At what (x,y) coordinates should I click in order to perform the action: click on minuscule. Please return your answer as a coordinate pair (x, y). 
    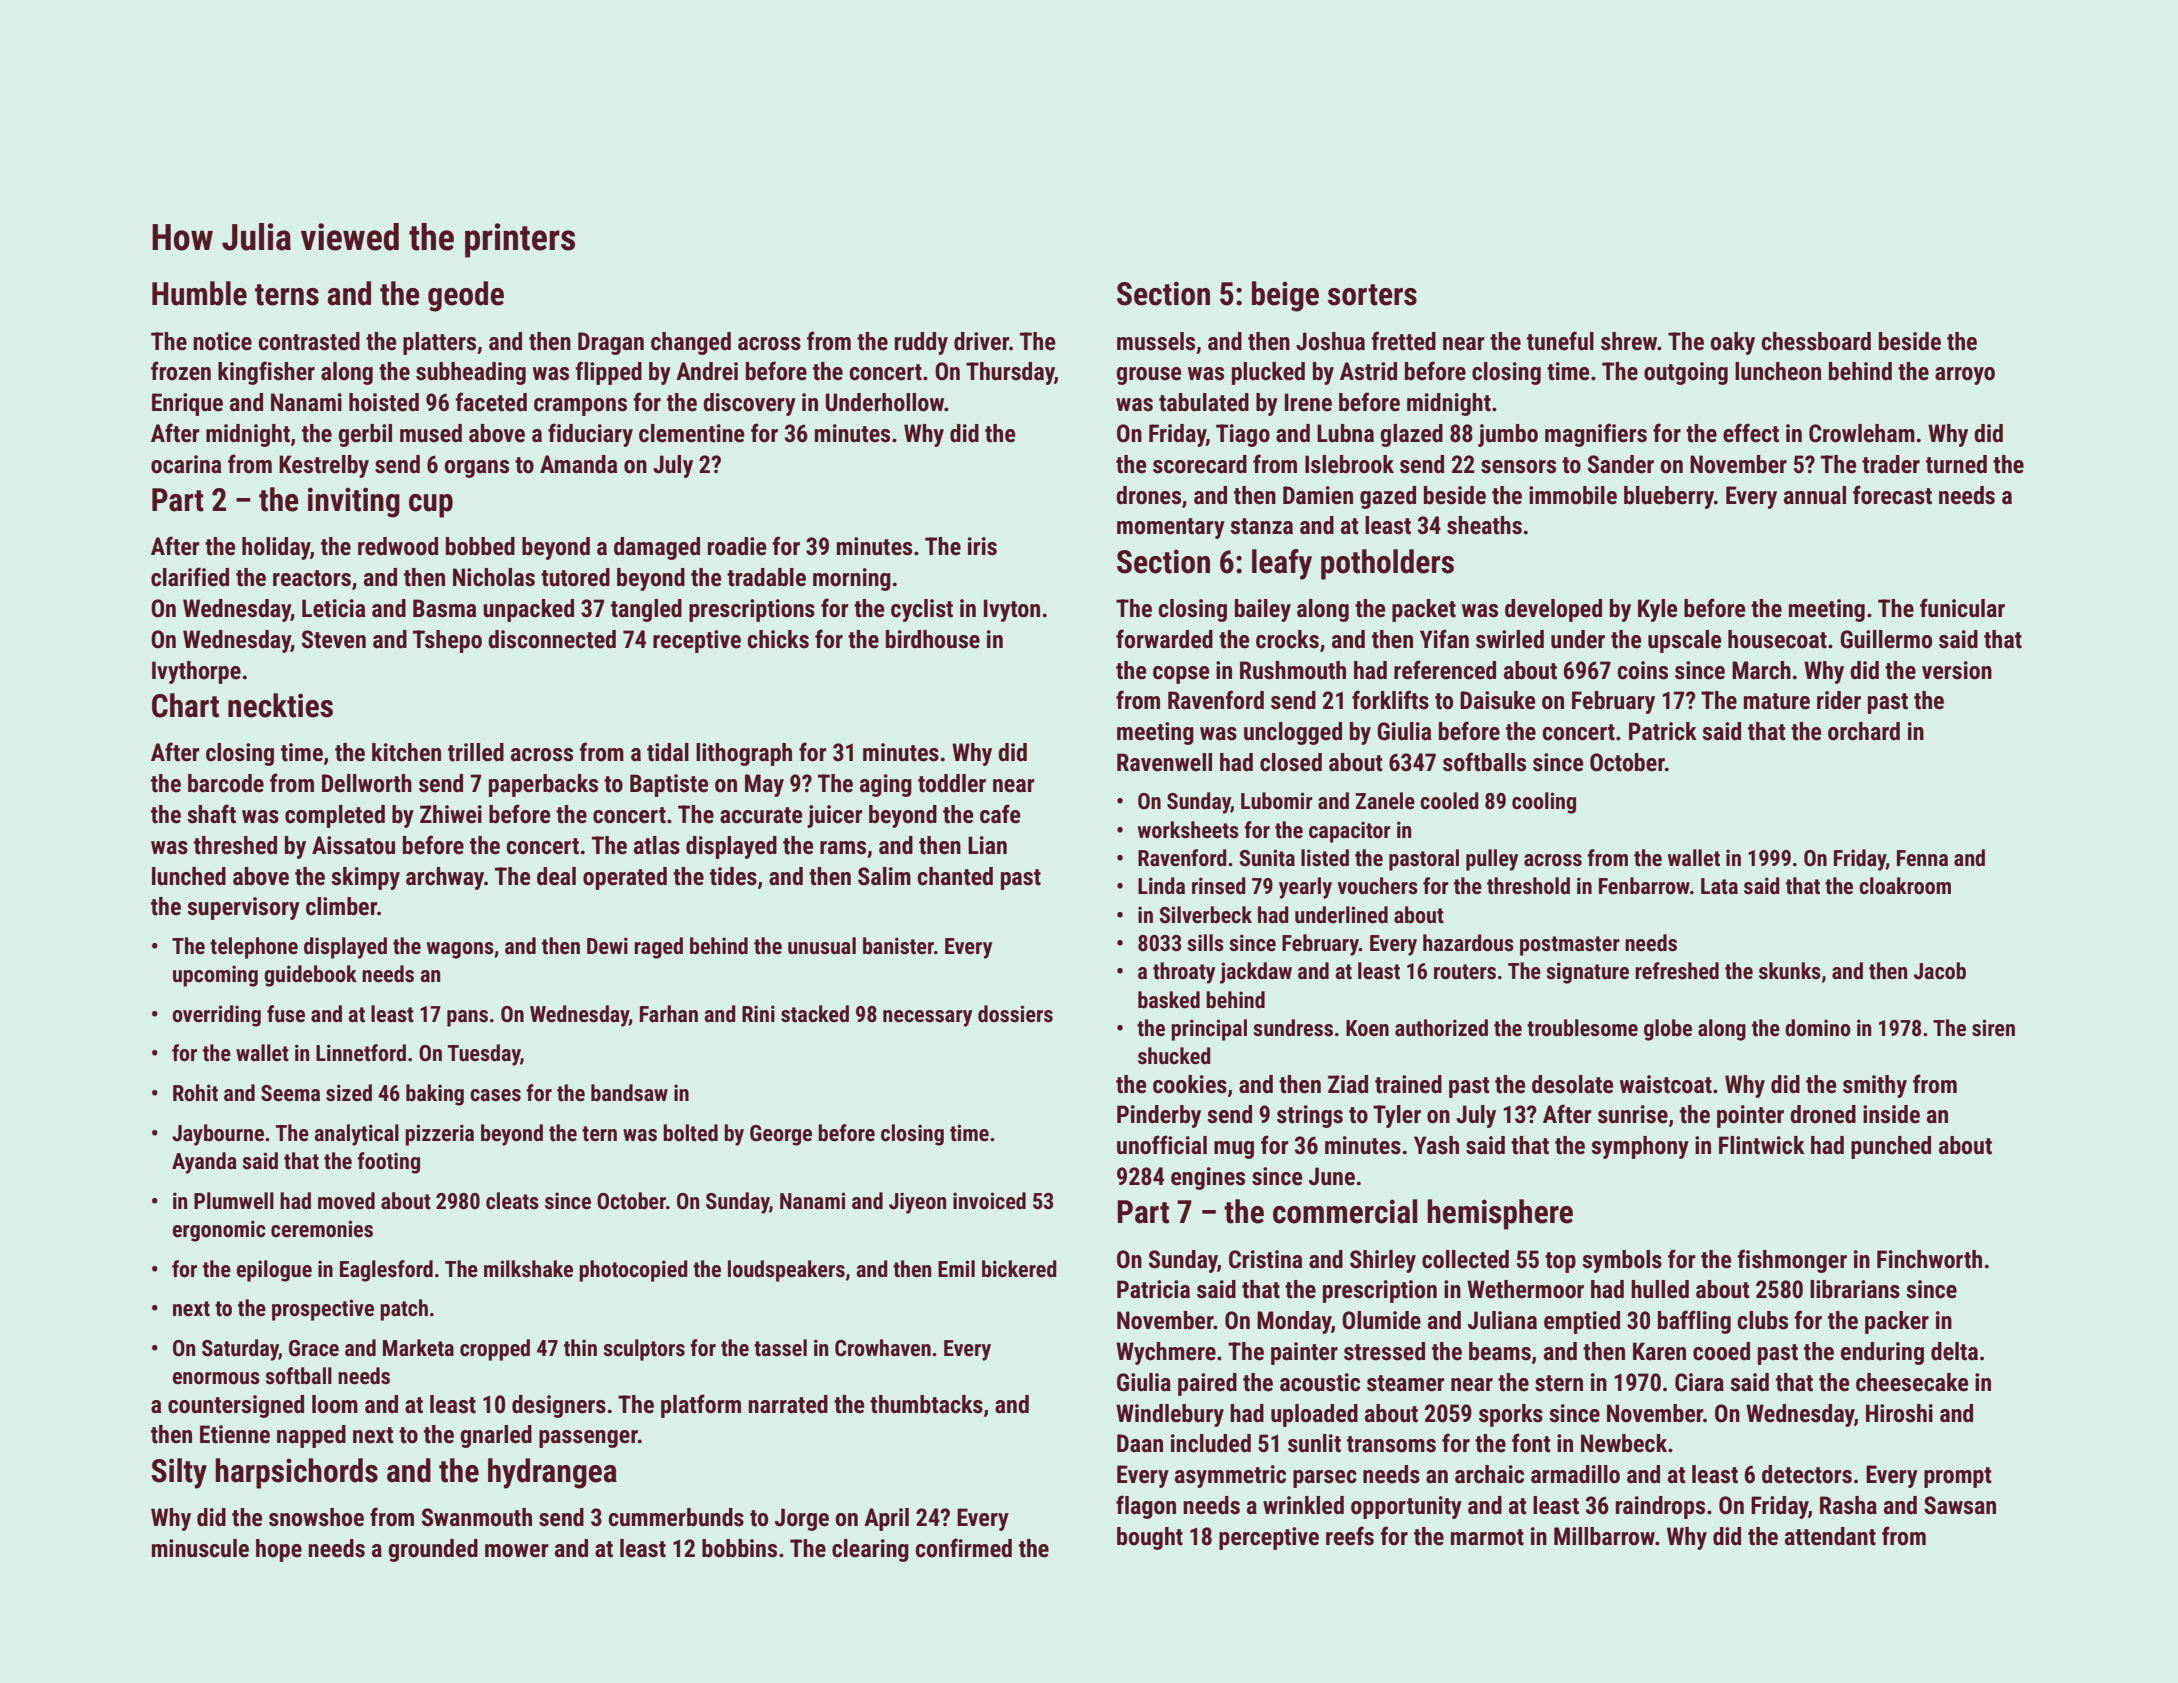
    Looking at the image, I should click on (200, 1548).
